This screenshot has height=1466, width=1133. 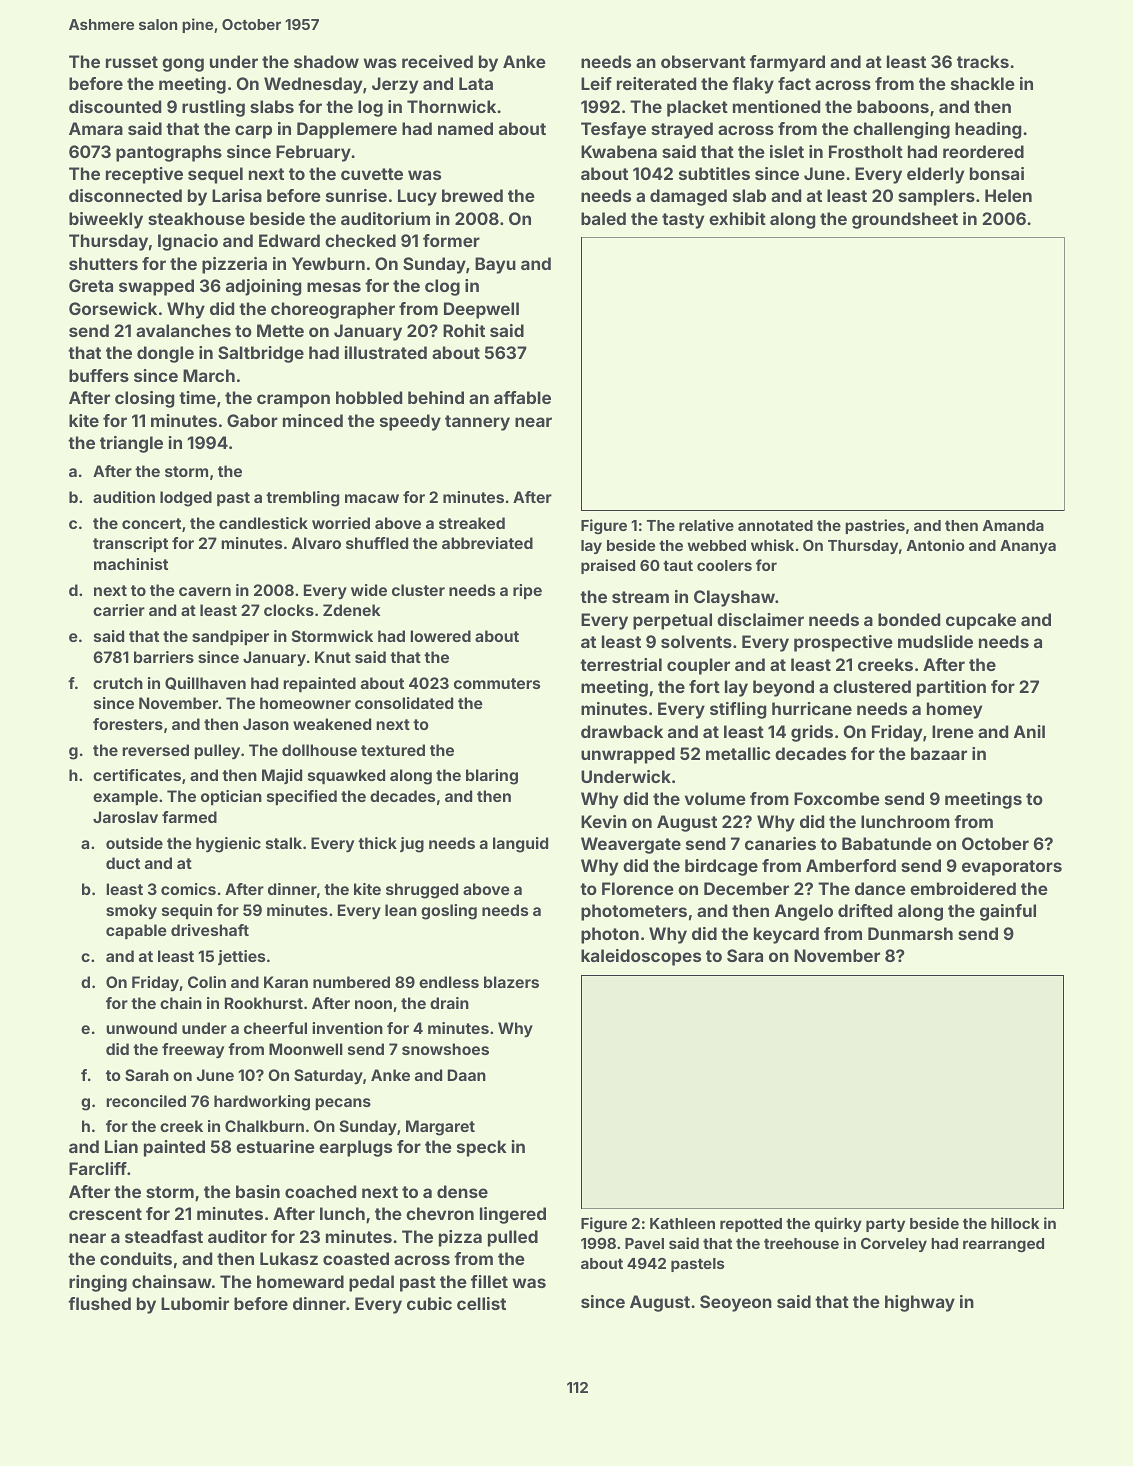 I want to click on pulley, so click(x=217, y=752).
